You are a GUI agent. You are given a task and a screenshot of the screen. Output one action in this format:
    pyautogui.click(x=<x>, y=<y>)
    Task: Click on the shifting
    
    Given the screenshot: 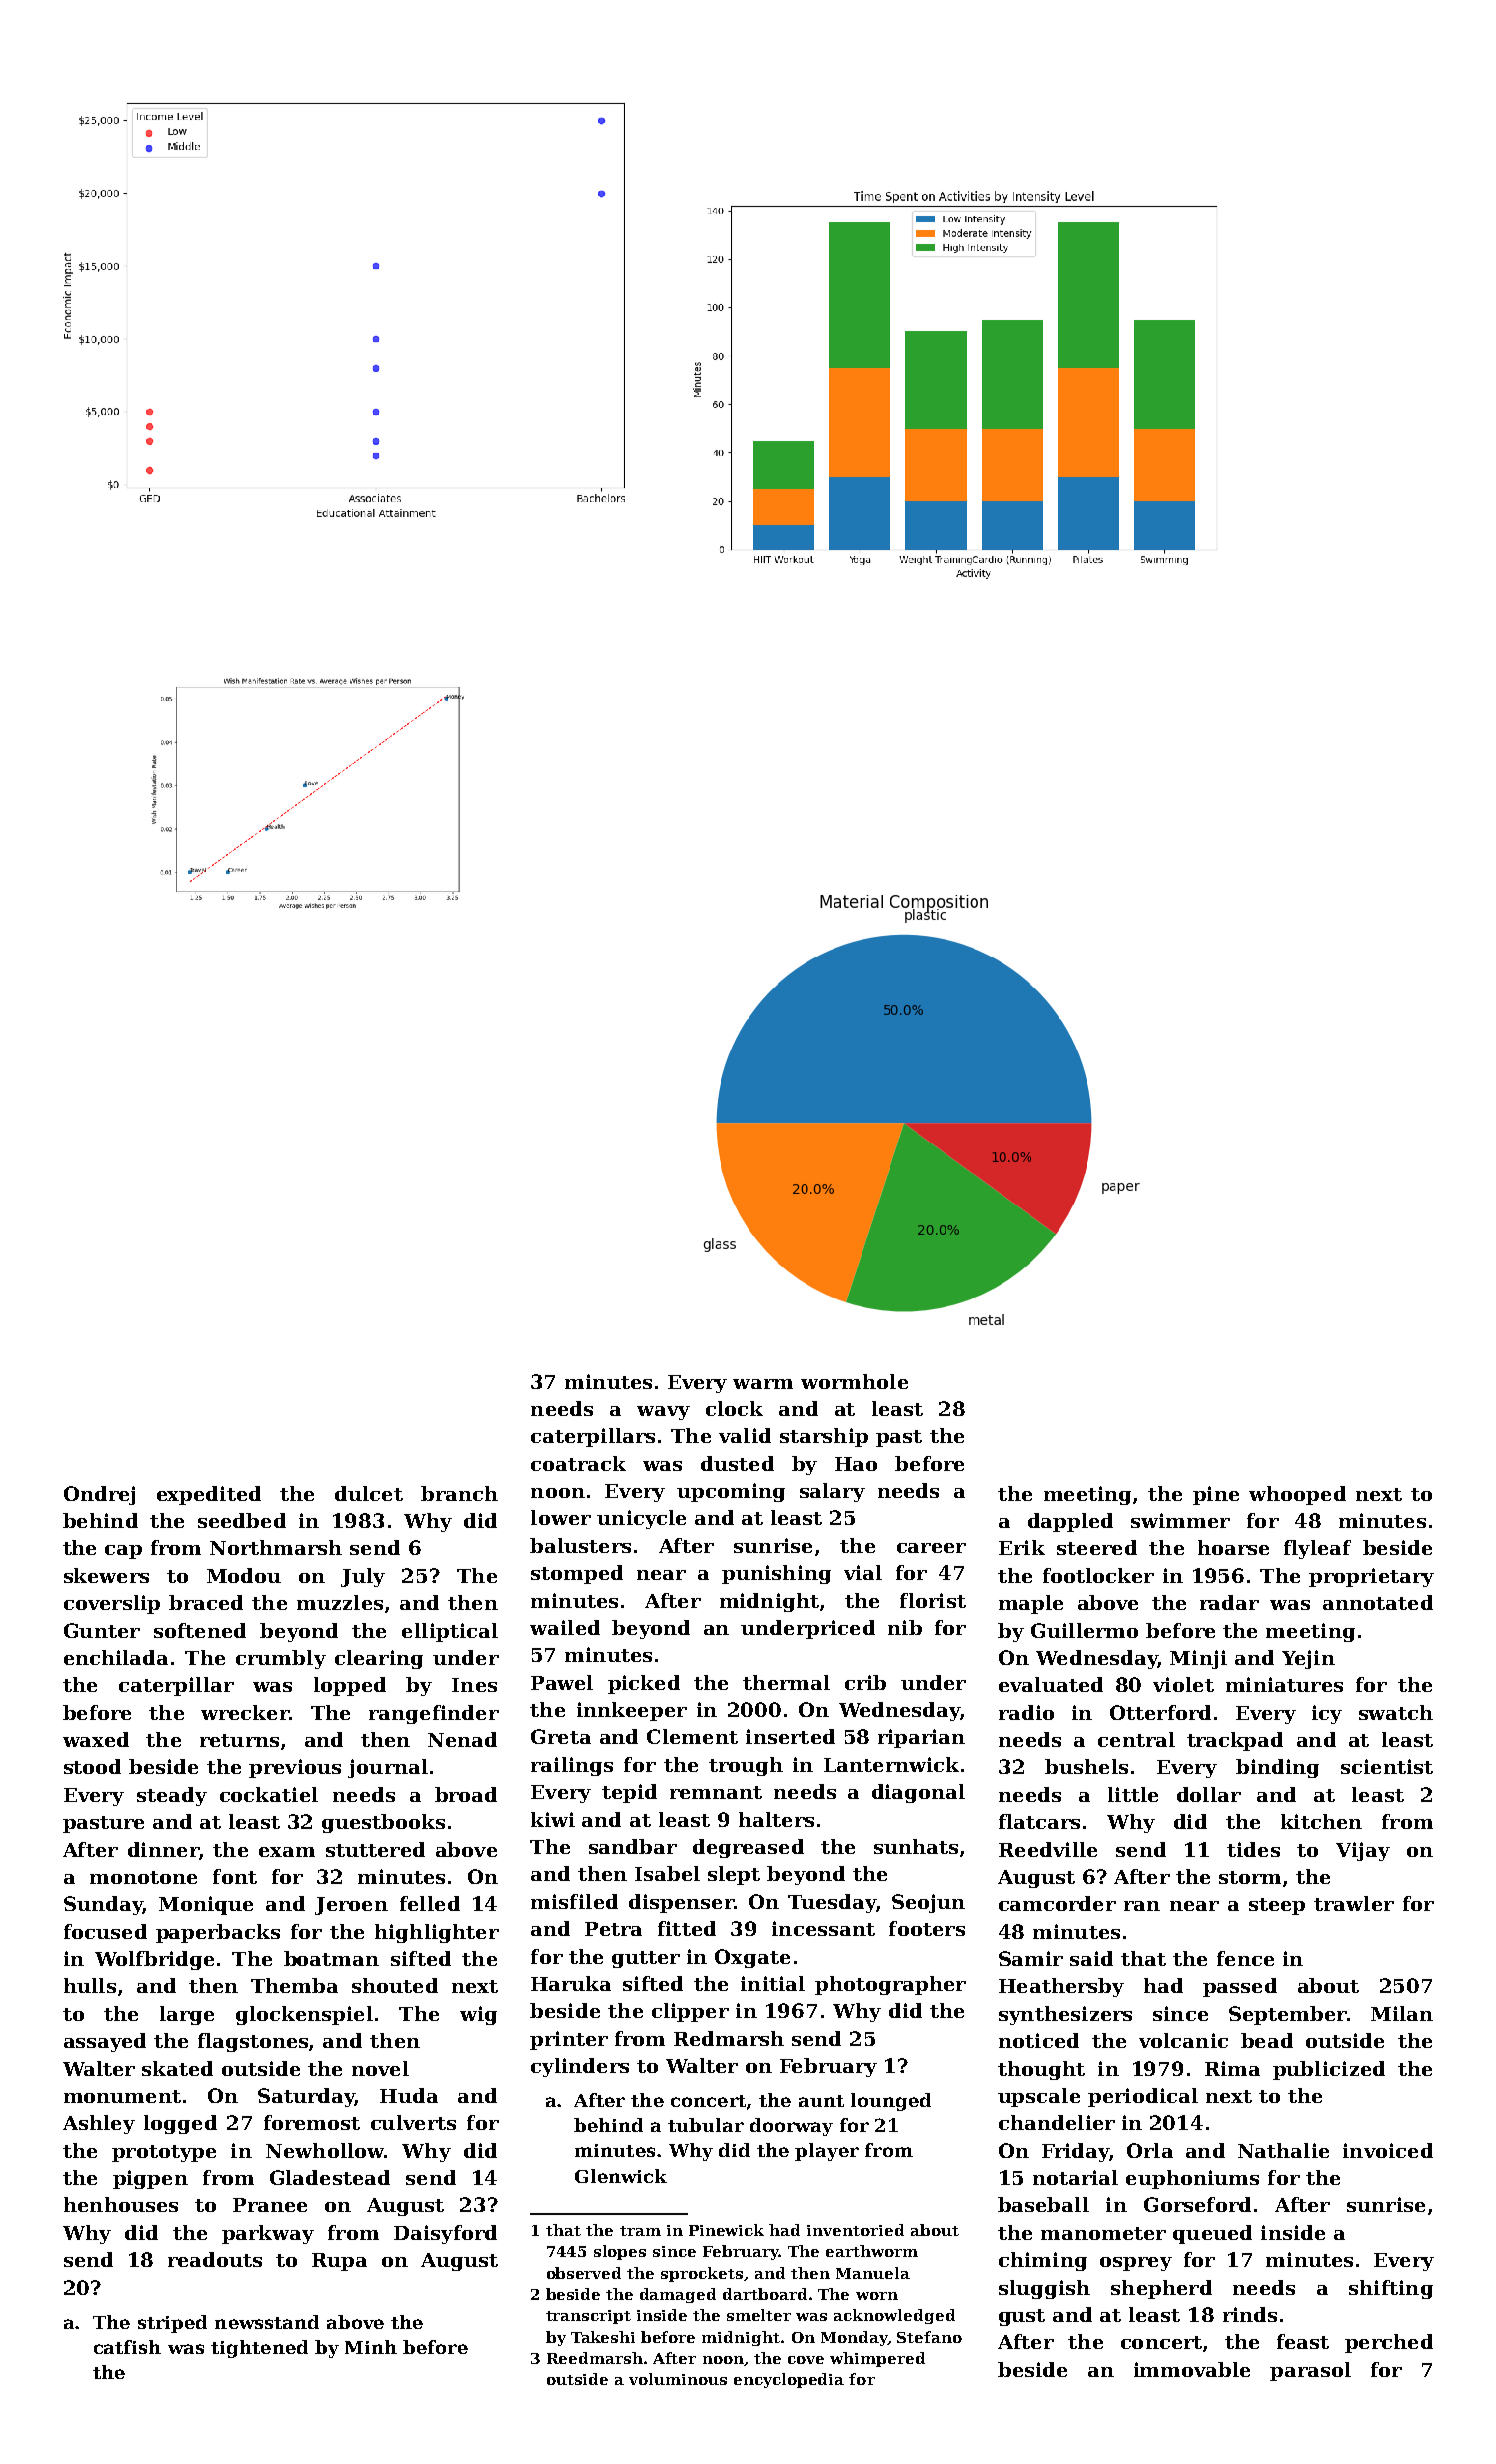 What is the action you would take?
    pyautogui.click(x=1391, y=2289)
